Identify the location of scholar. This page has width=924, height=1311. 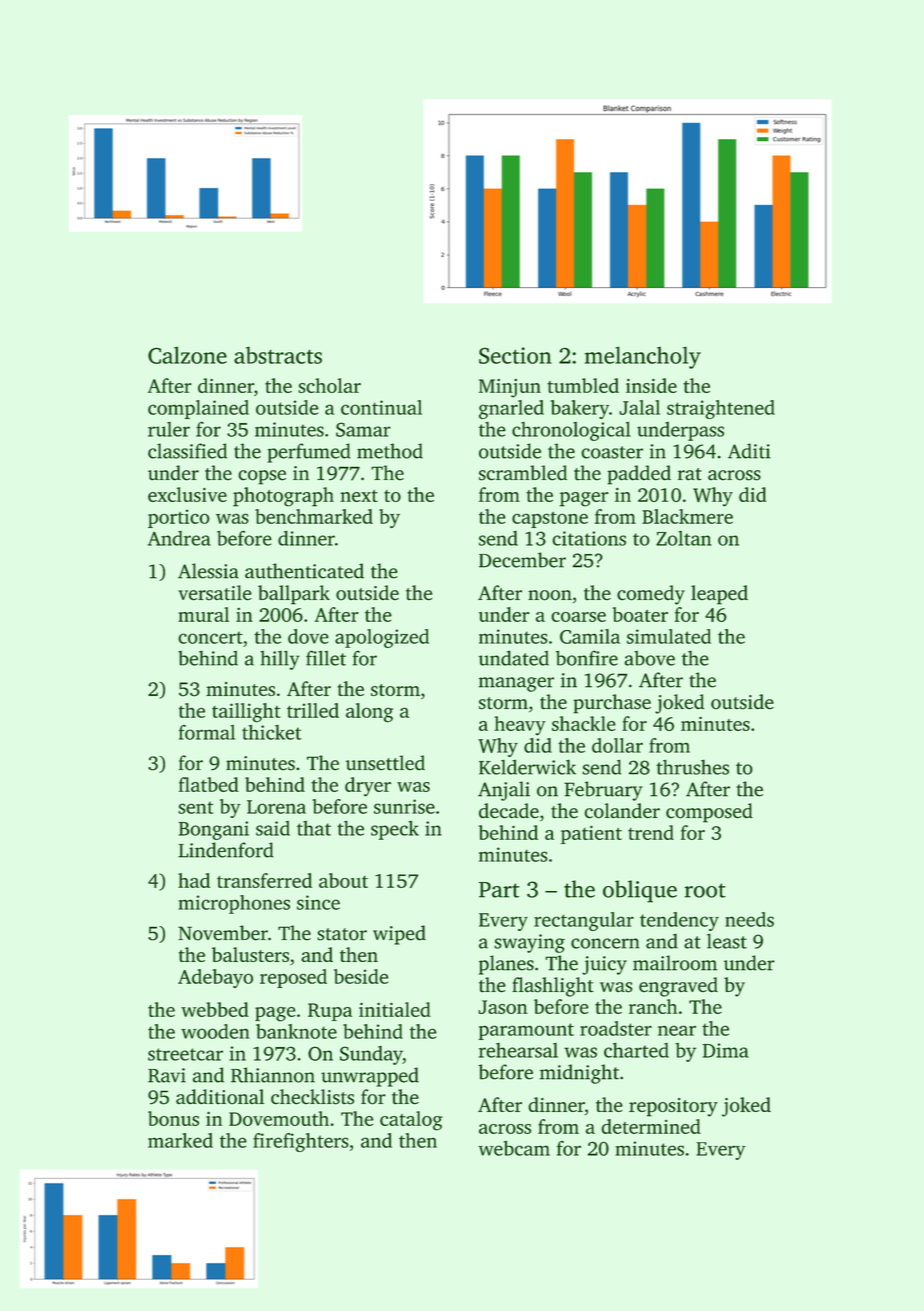
(329, 385).
